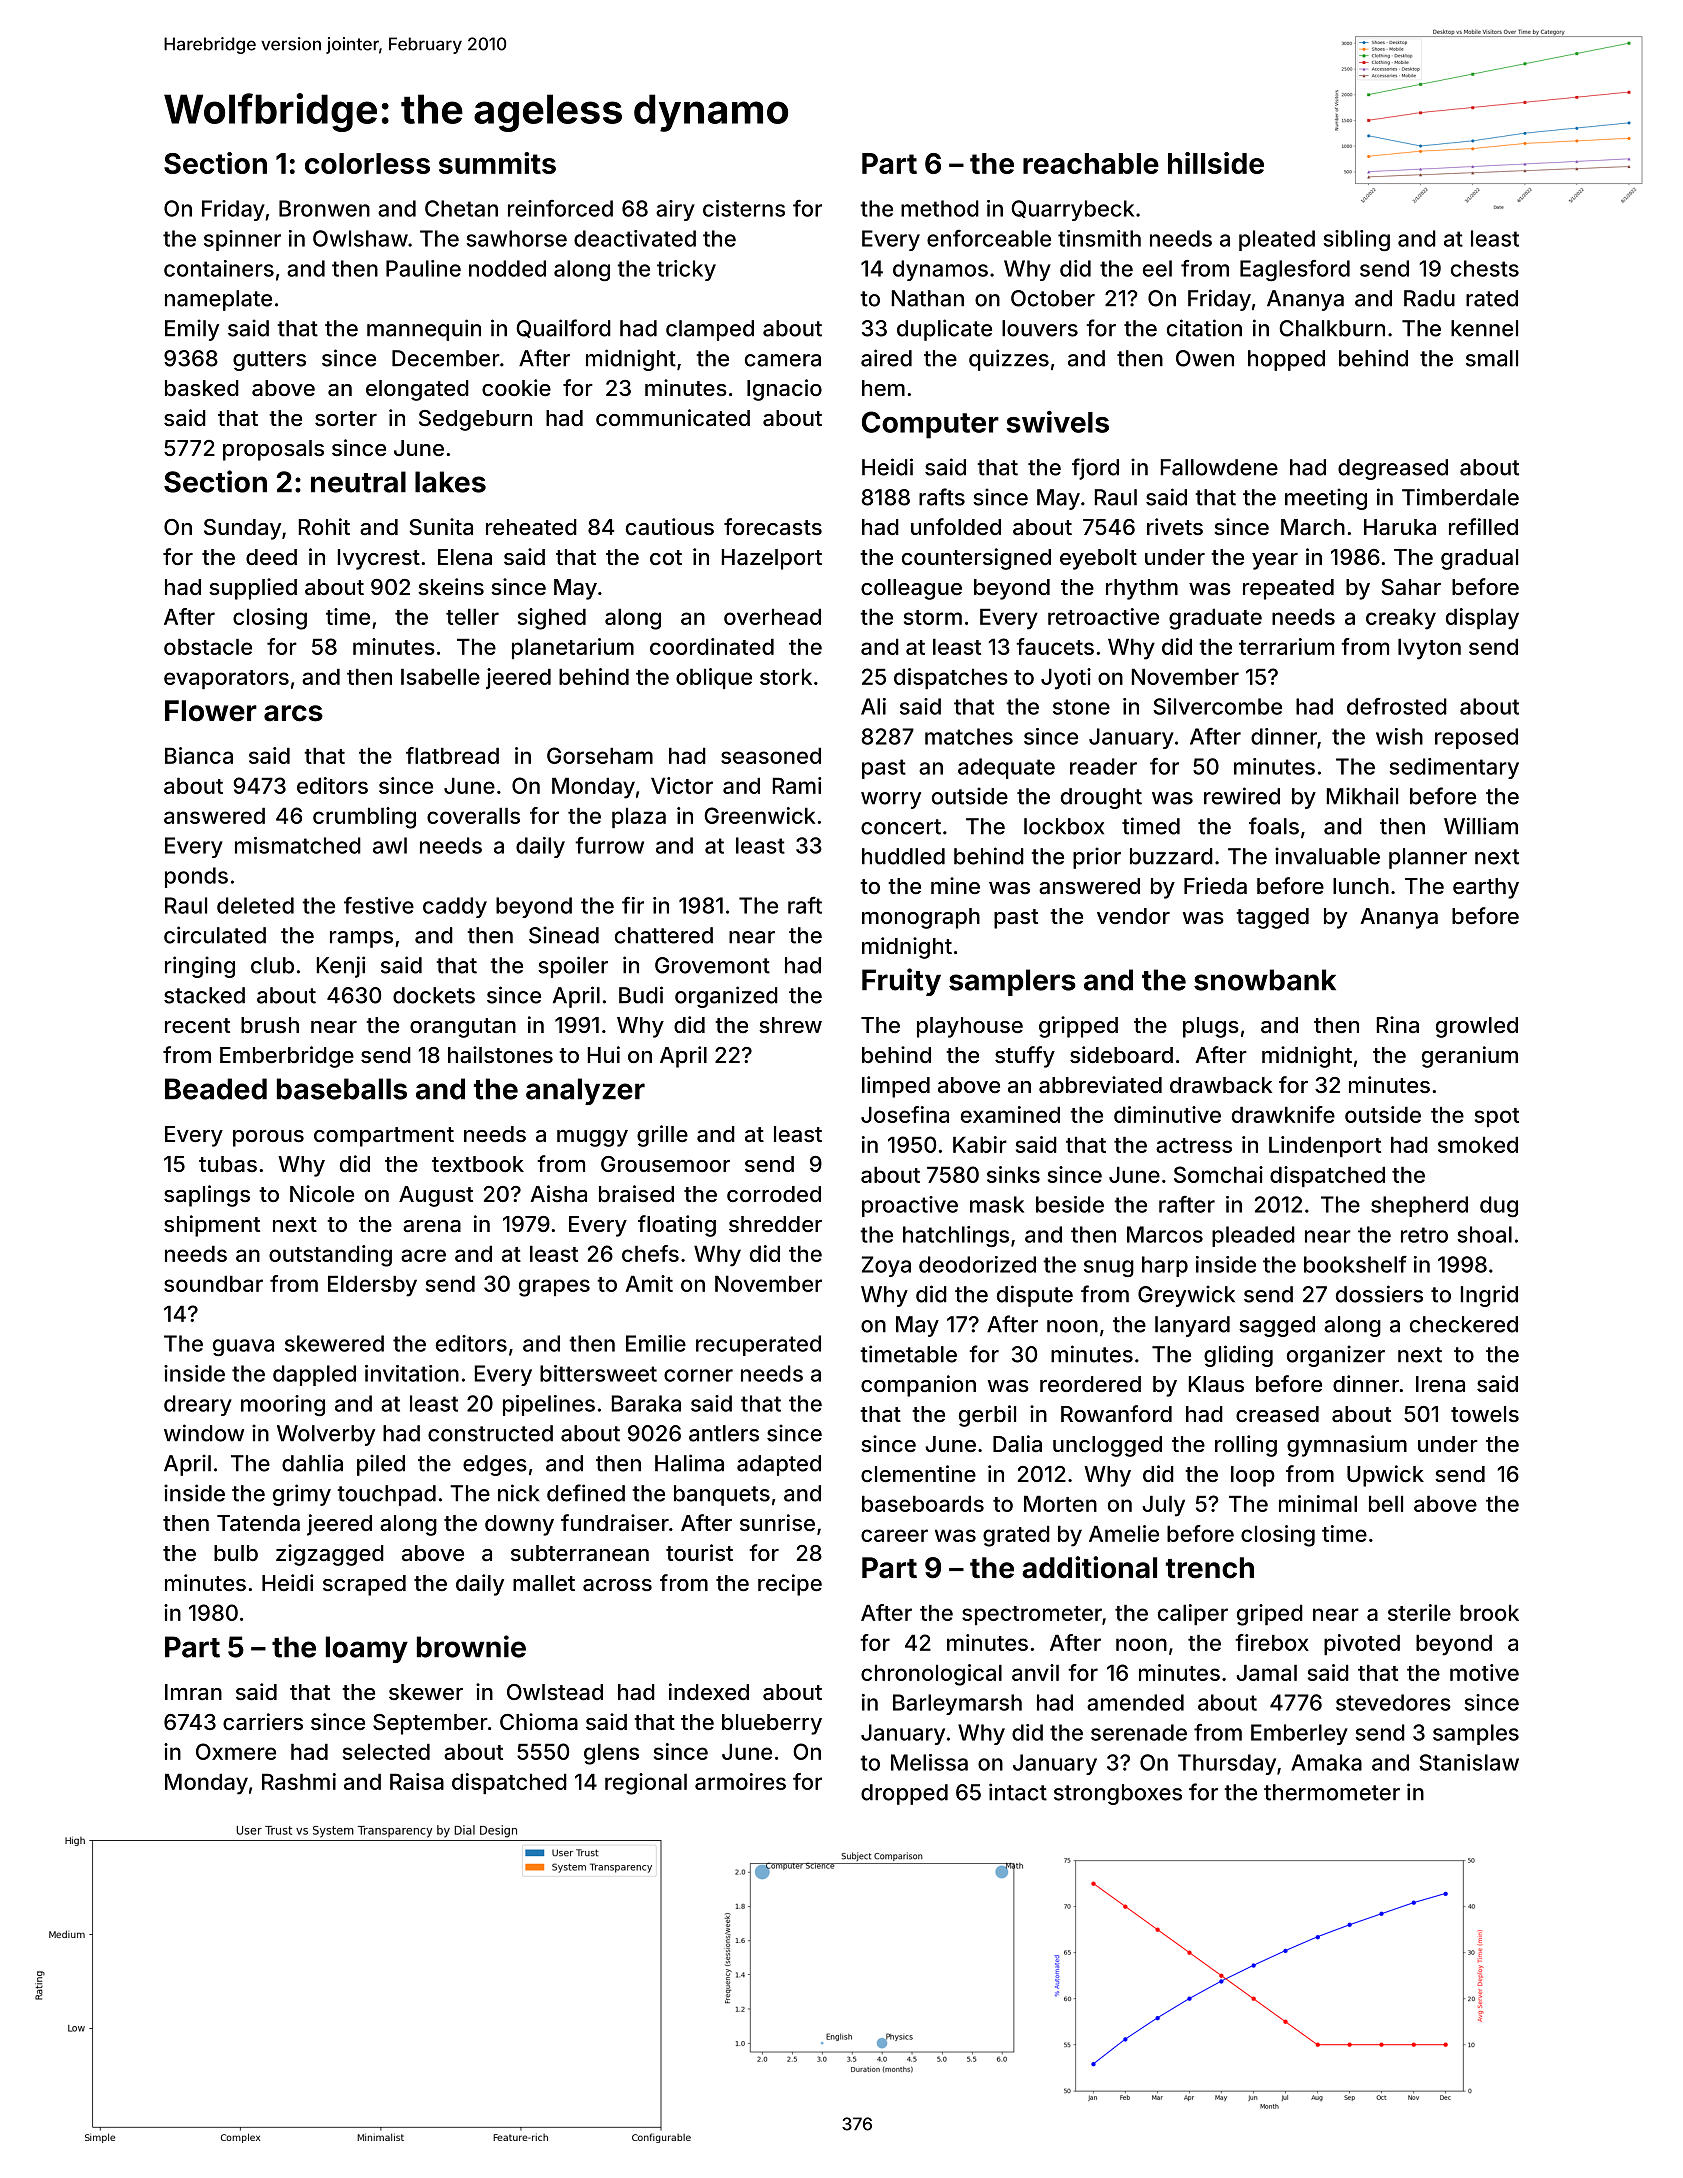 The width and height of the screenshot is (1683, 2178). What do you see at coordinates (516, 387) in the screenshot?
I see `cookie` at bounding box center [516, 387].
